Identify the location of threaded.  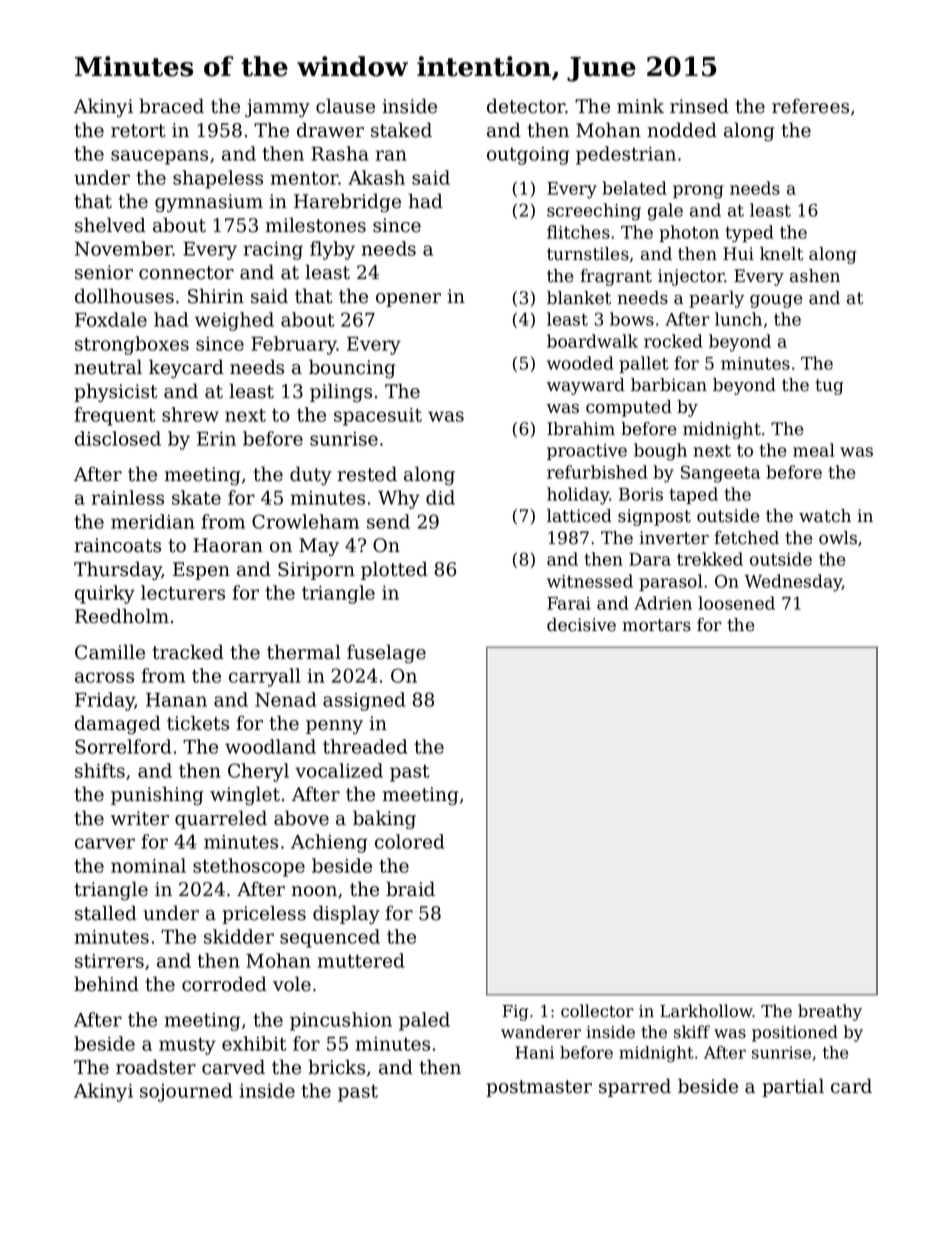
(365, 746).
